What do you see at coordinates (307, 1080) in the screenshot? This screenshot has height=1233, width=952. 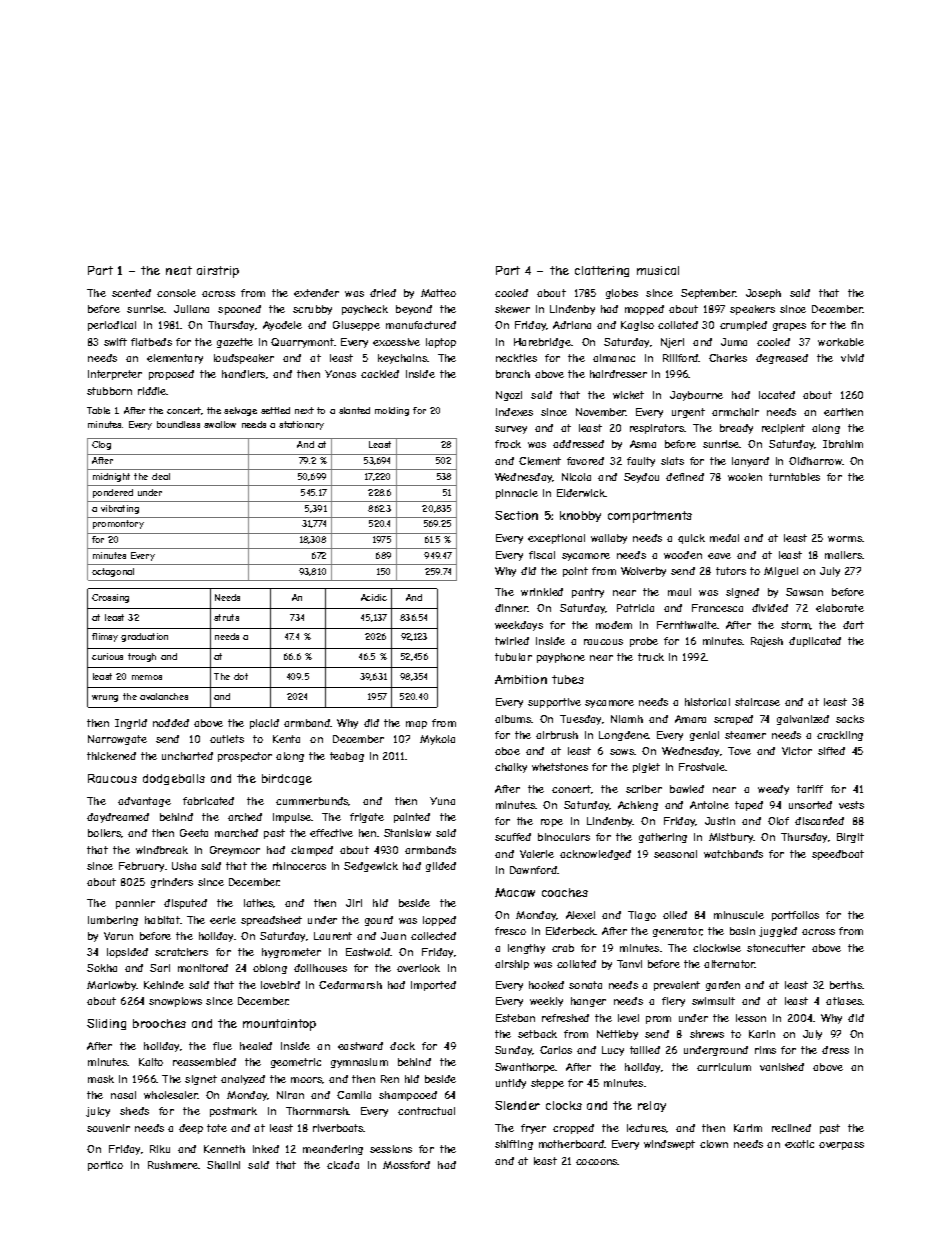 I see `moors` at bounding box center [307, 1080].
